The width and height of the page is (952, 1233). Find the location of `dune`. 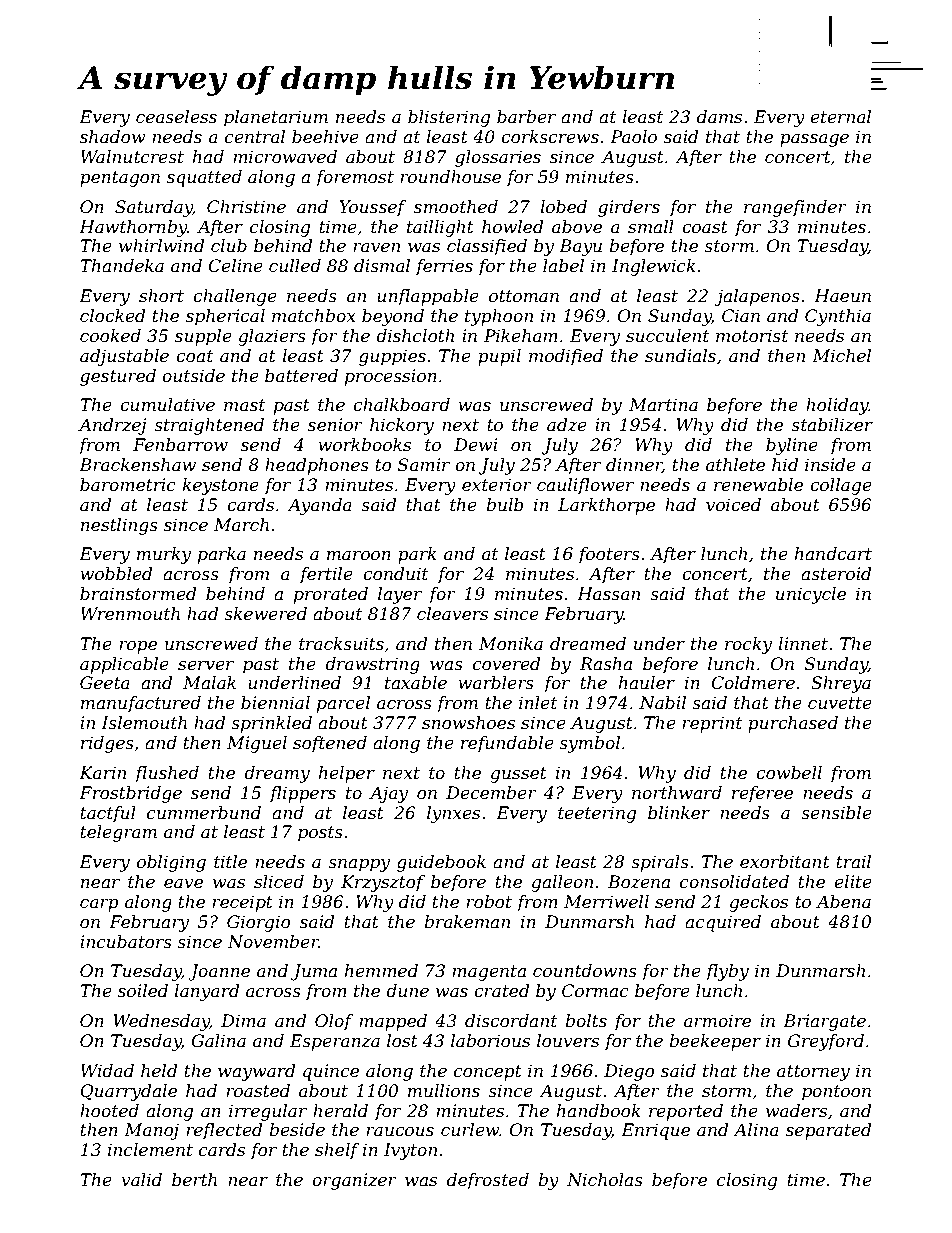

dune is located at coordinates (407, 991).
